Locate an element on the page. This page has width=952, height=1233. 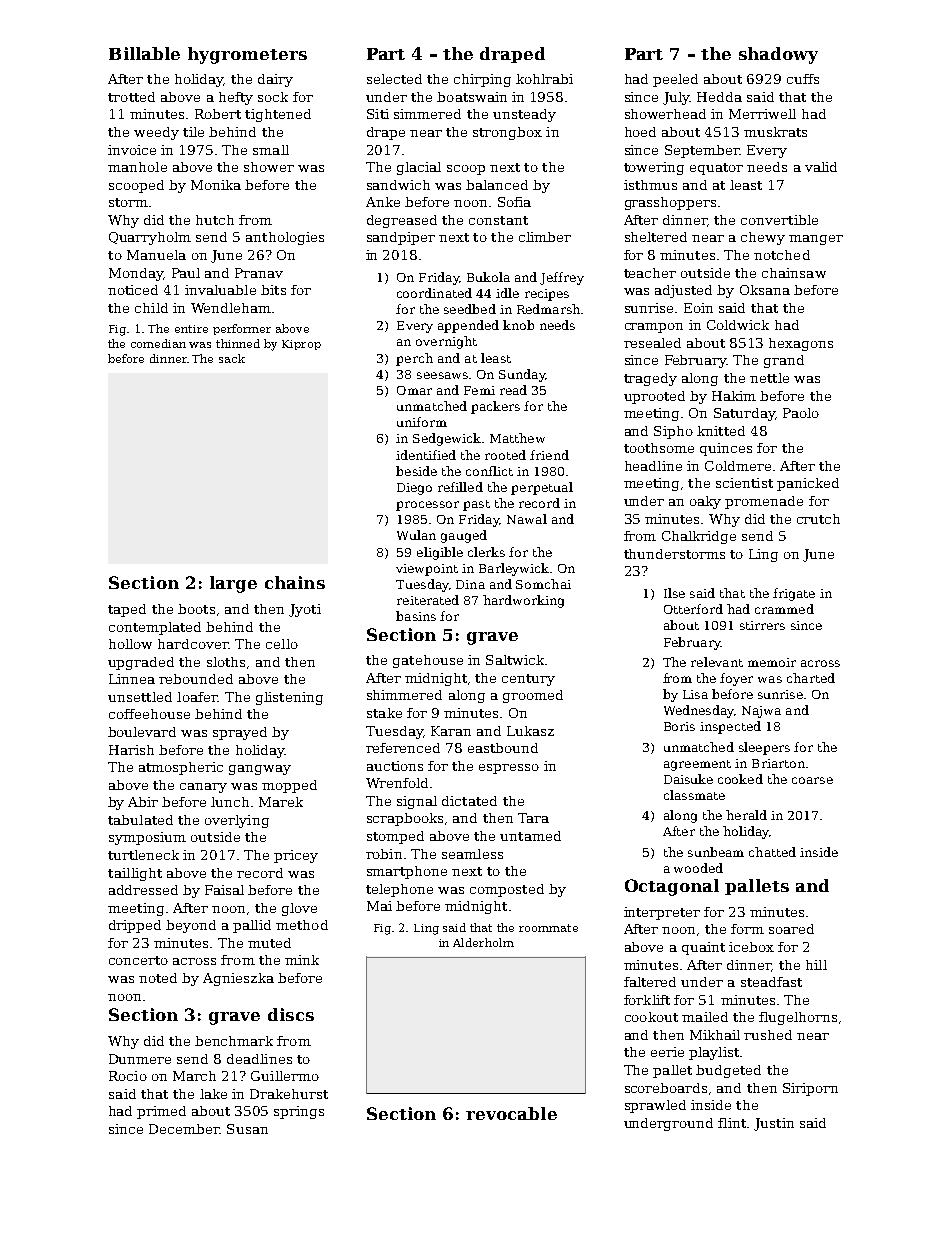
loafer is located at coordinates (197, 697).
